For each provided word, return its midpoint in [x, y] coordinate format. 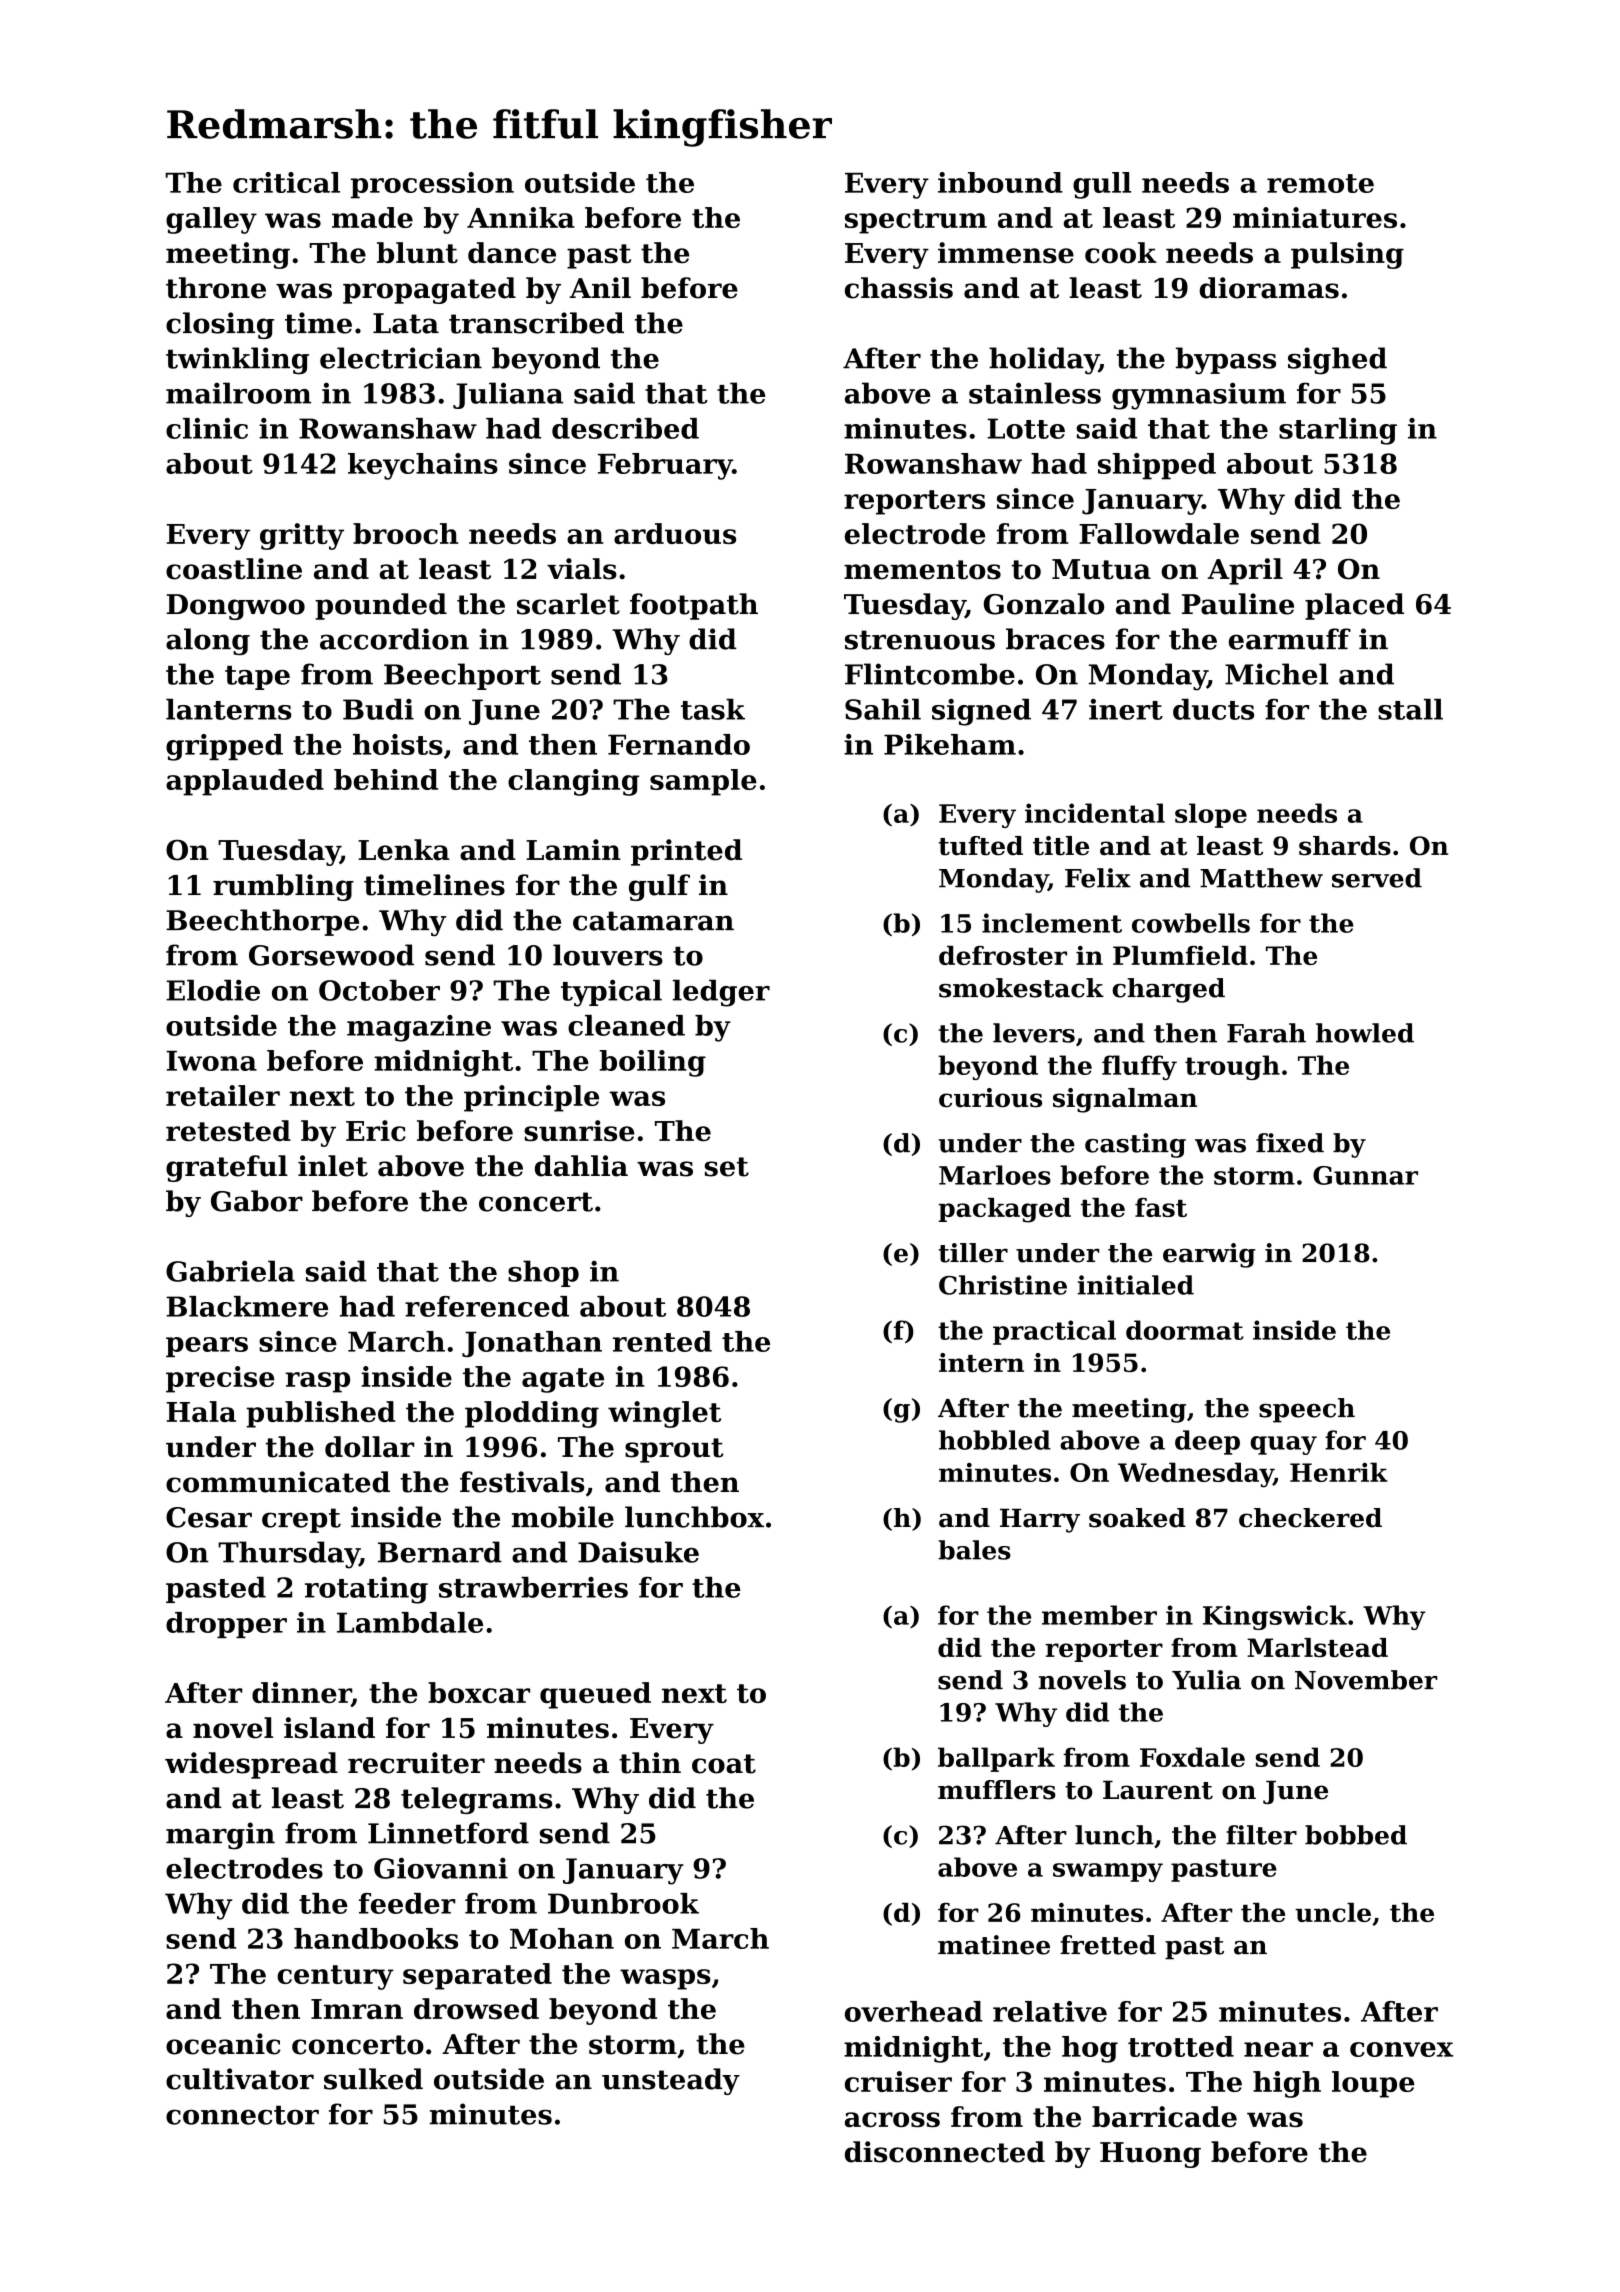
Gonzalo [1044, 604]
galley [211, 220]
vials [582, 569]
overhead [914, 2011]
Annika [521, 217]
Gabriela [230, 1271]
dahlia [581, 1166]
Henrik [1339, 1472]
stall [1410, 709]
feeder [407, 1903]
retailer [223, 1095]
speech [1307, 1410]
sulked [373, 2079]
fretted [1108, 1945]
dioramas [1269, 288]
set [727, 1167]
